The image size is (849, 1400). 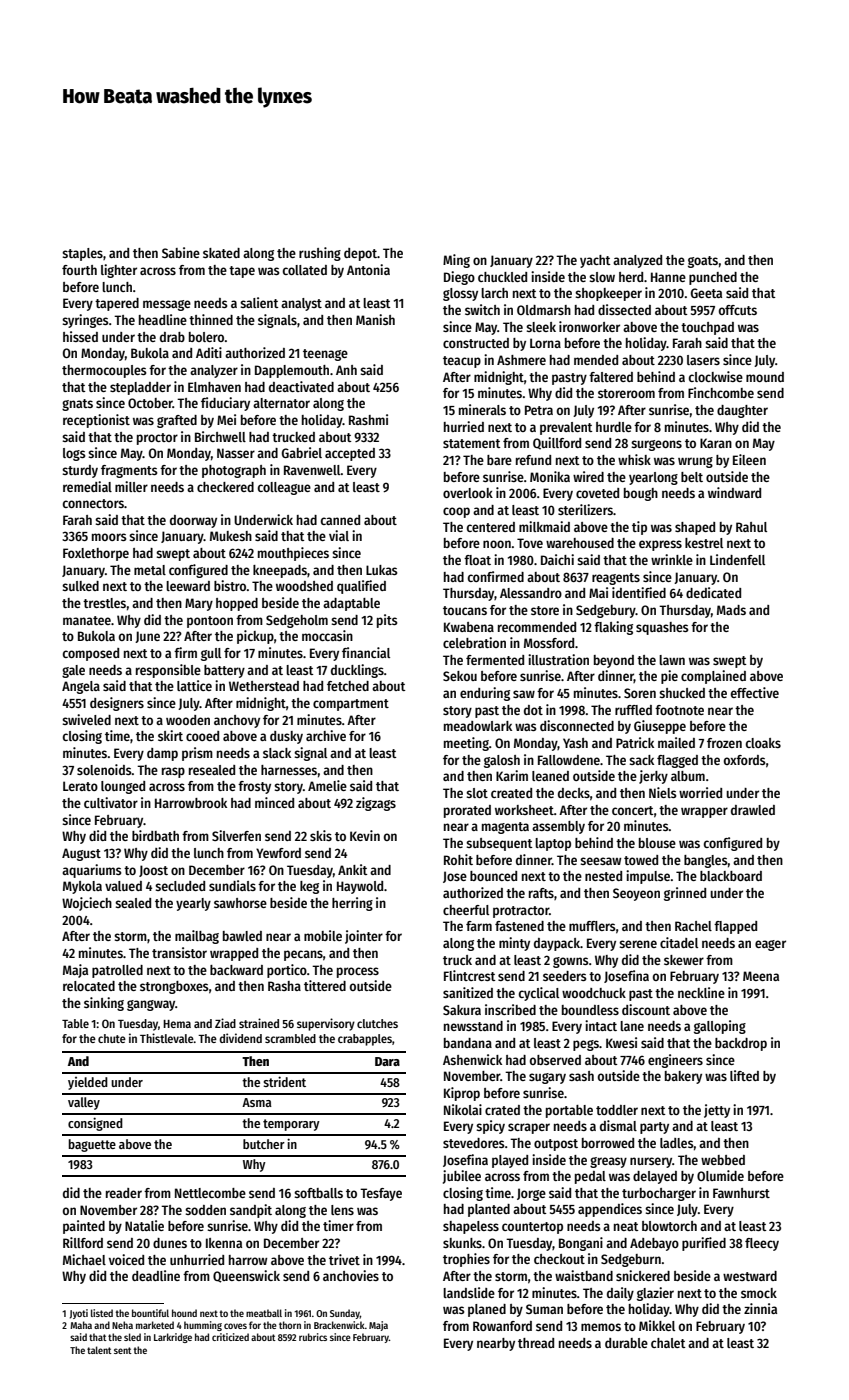 I want to click on sundials, so click(x=232, y=885).
